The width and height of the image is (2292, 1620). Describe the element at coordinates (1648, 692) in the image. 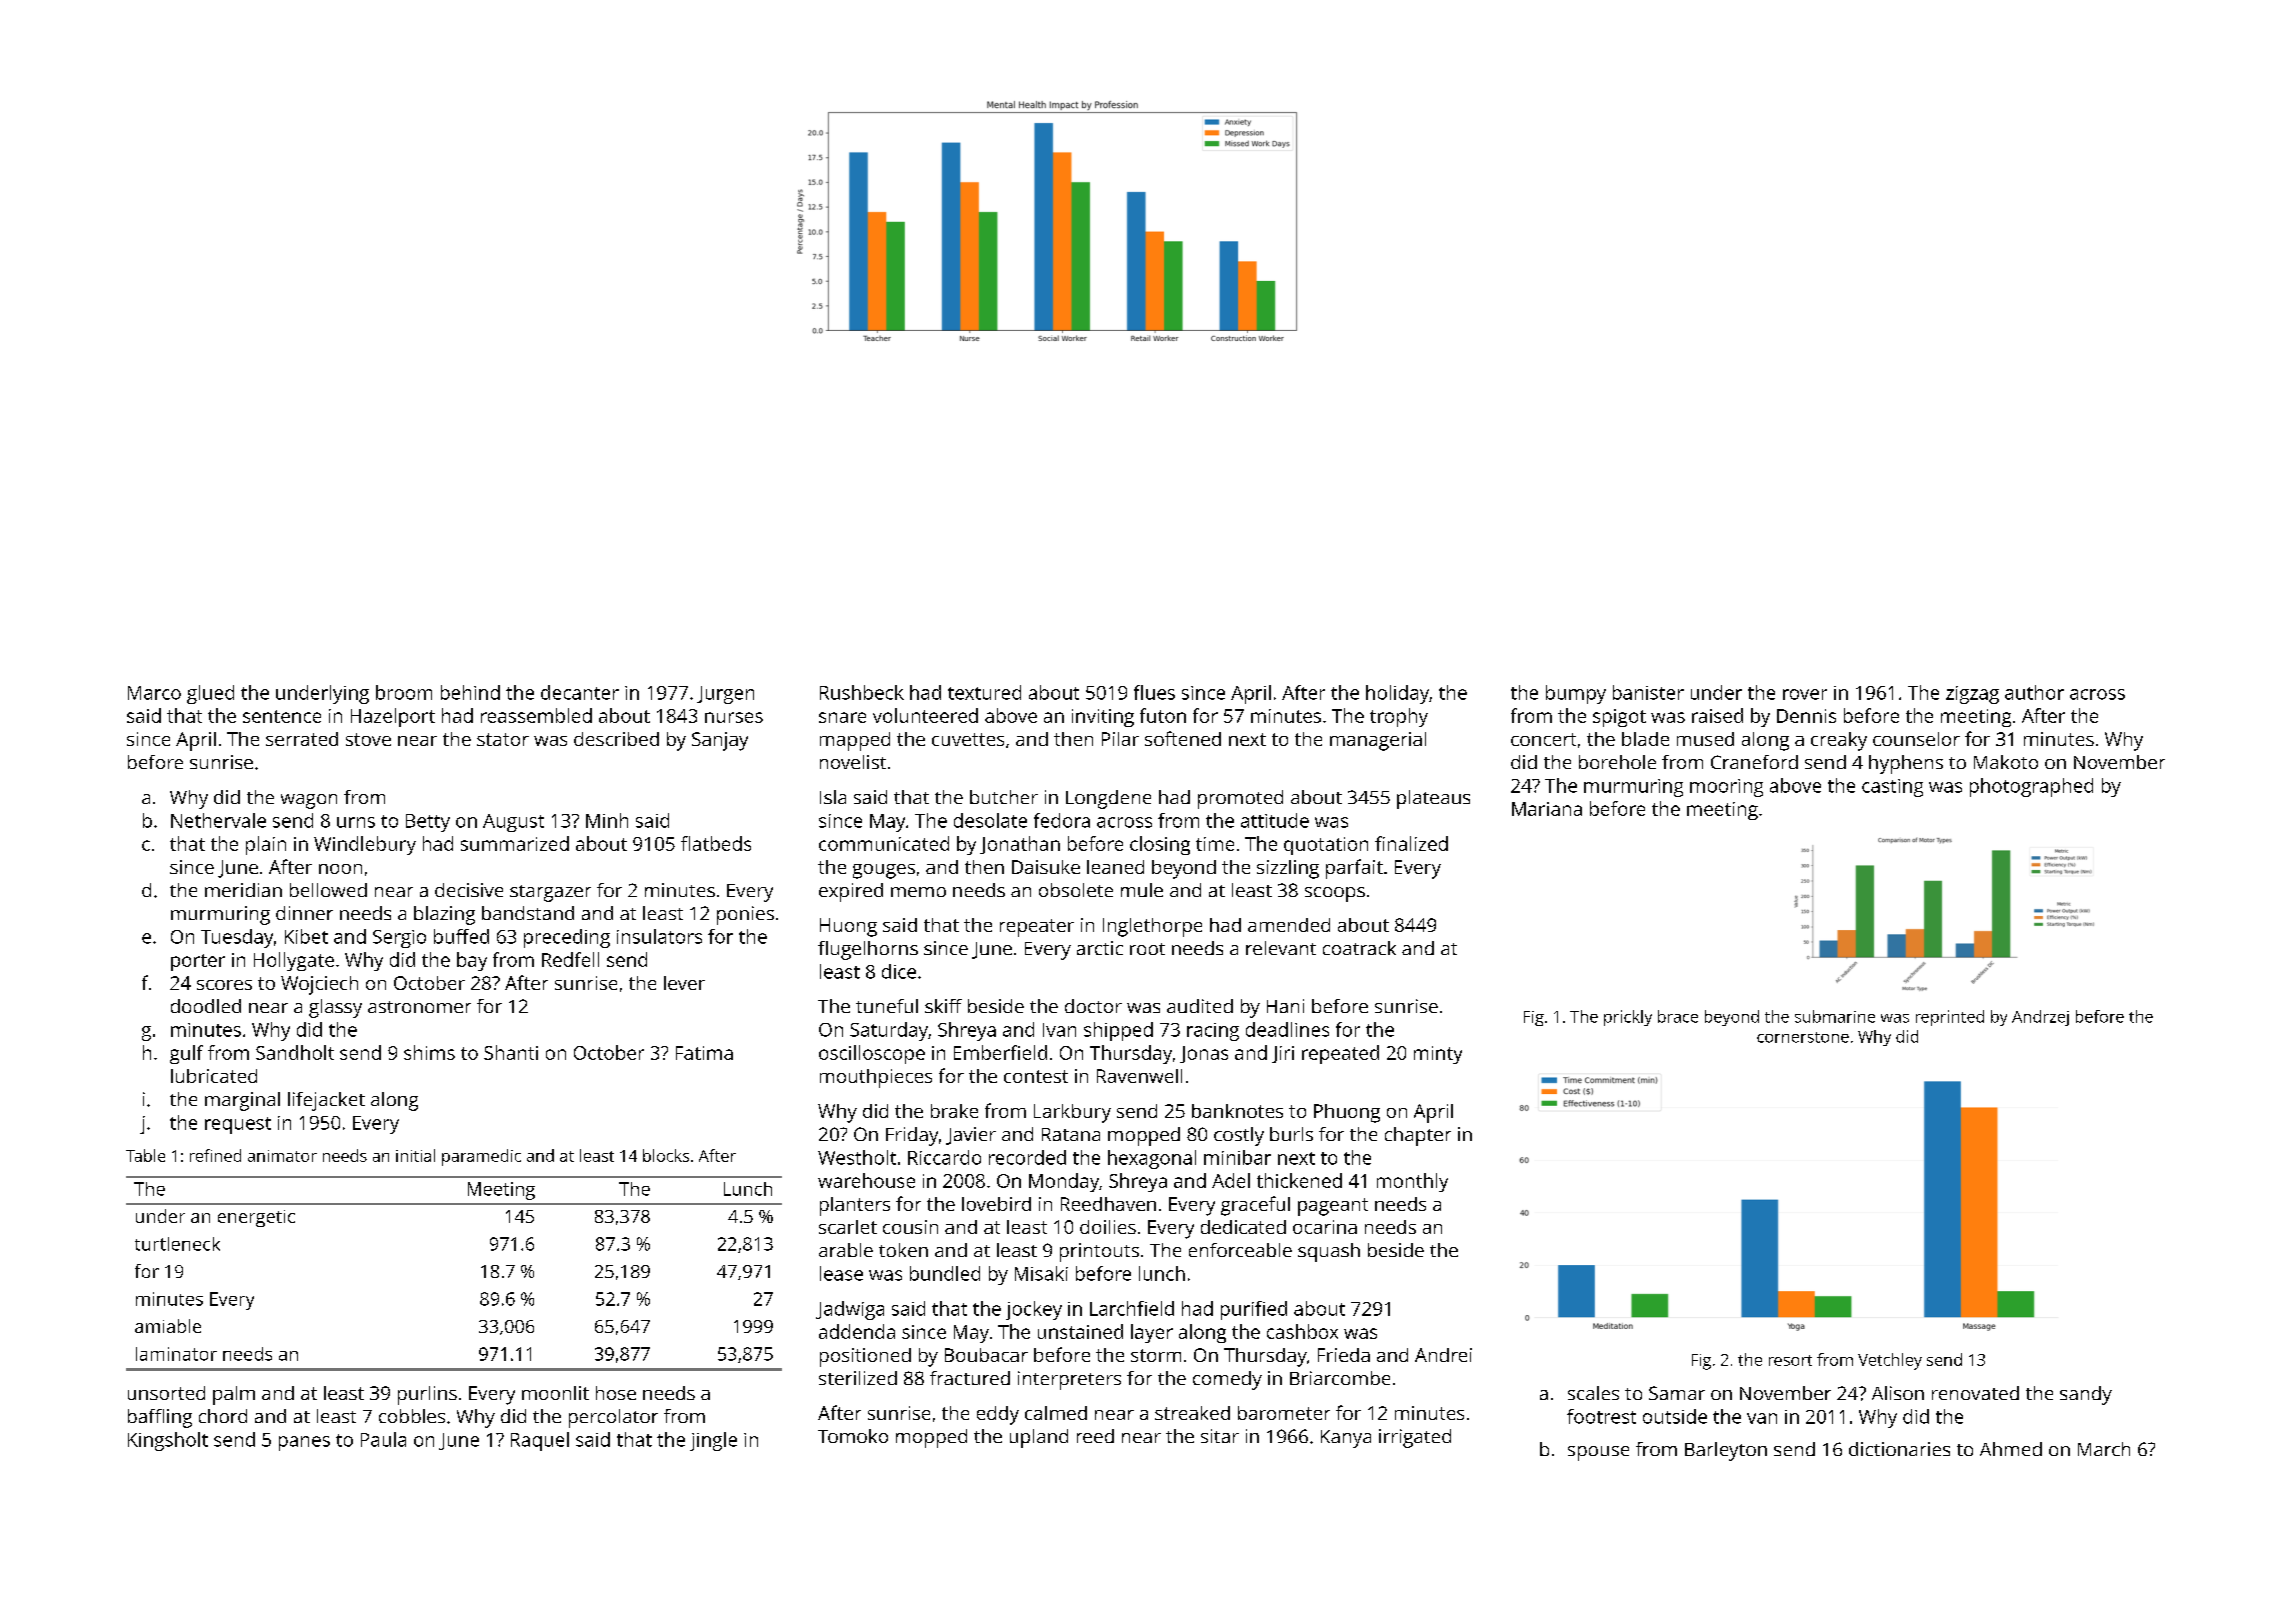

I see `banister` at that location.
